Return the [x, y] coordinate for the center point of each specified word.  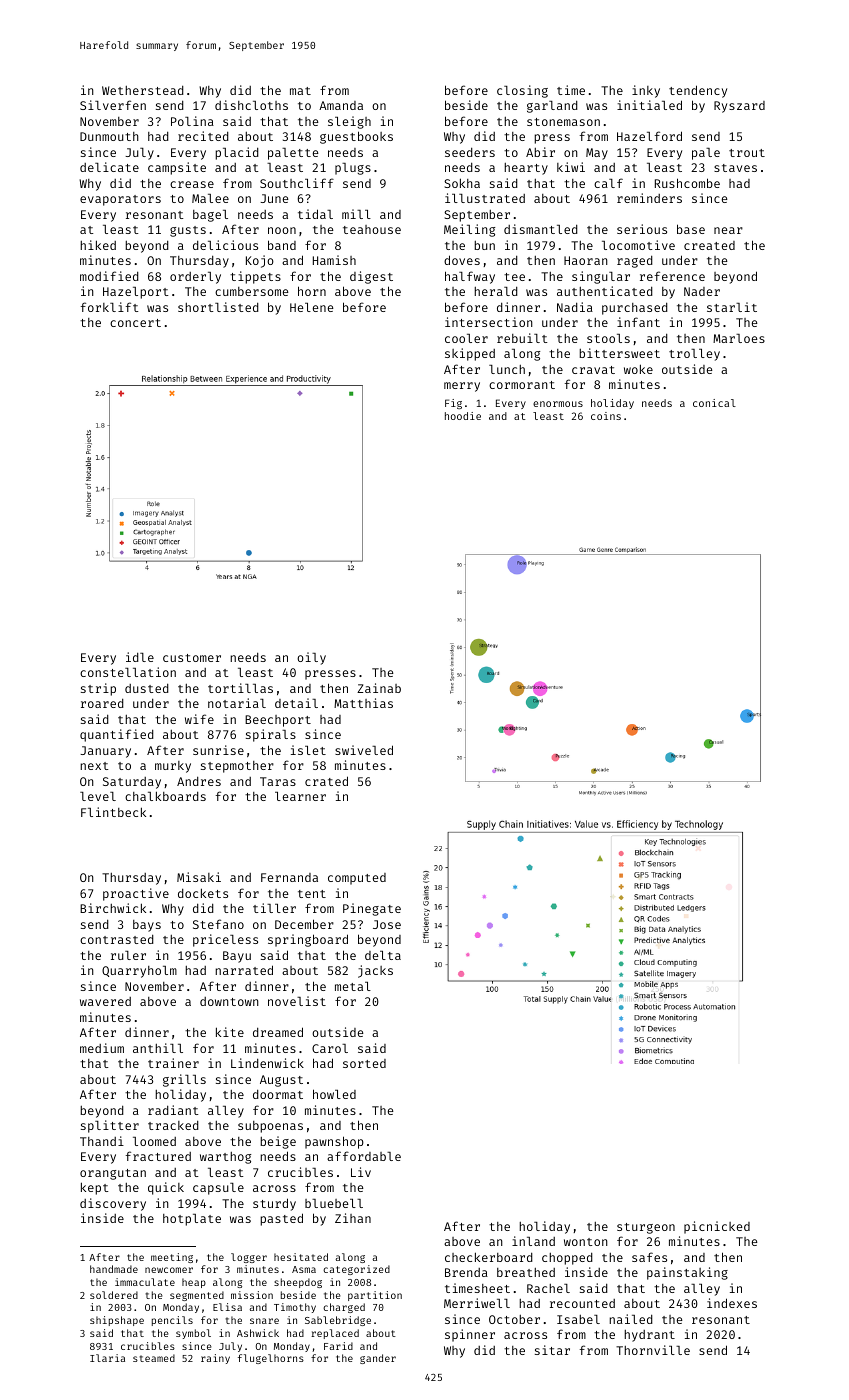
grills [184, 1080]
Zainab [379, 688]
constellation [128, 672]
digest [371, 277]
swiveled [364, 750]
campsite [177, 168]
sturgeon [646, 1228]
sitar [552, 1350]
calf [608, 183]
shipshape [117, 1321]
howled [334, 1094]
